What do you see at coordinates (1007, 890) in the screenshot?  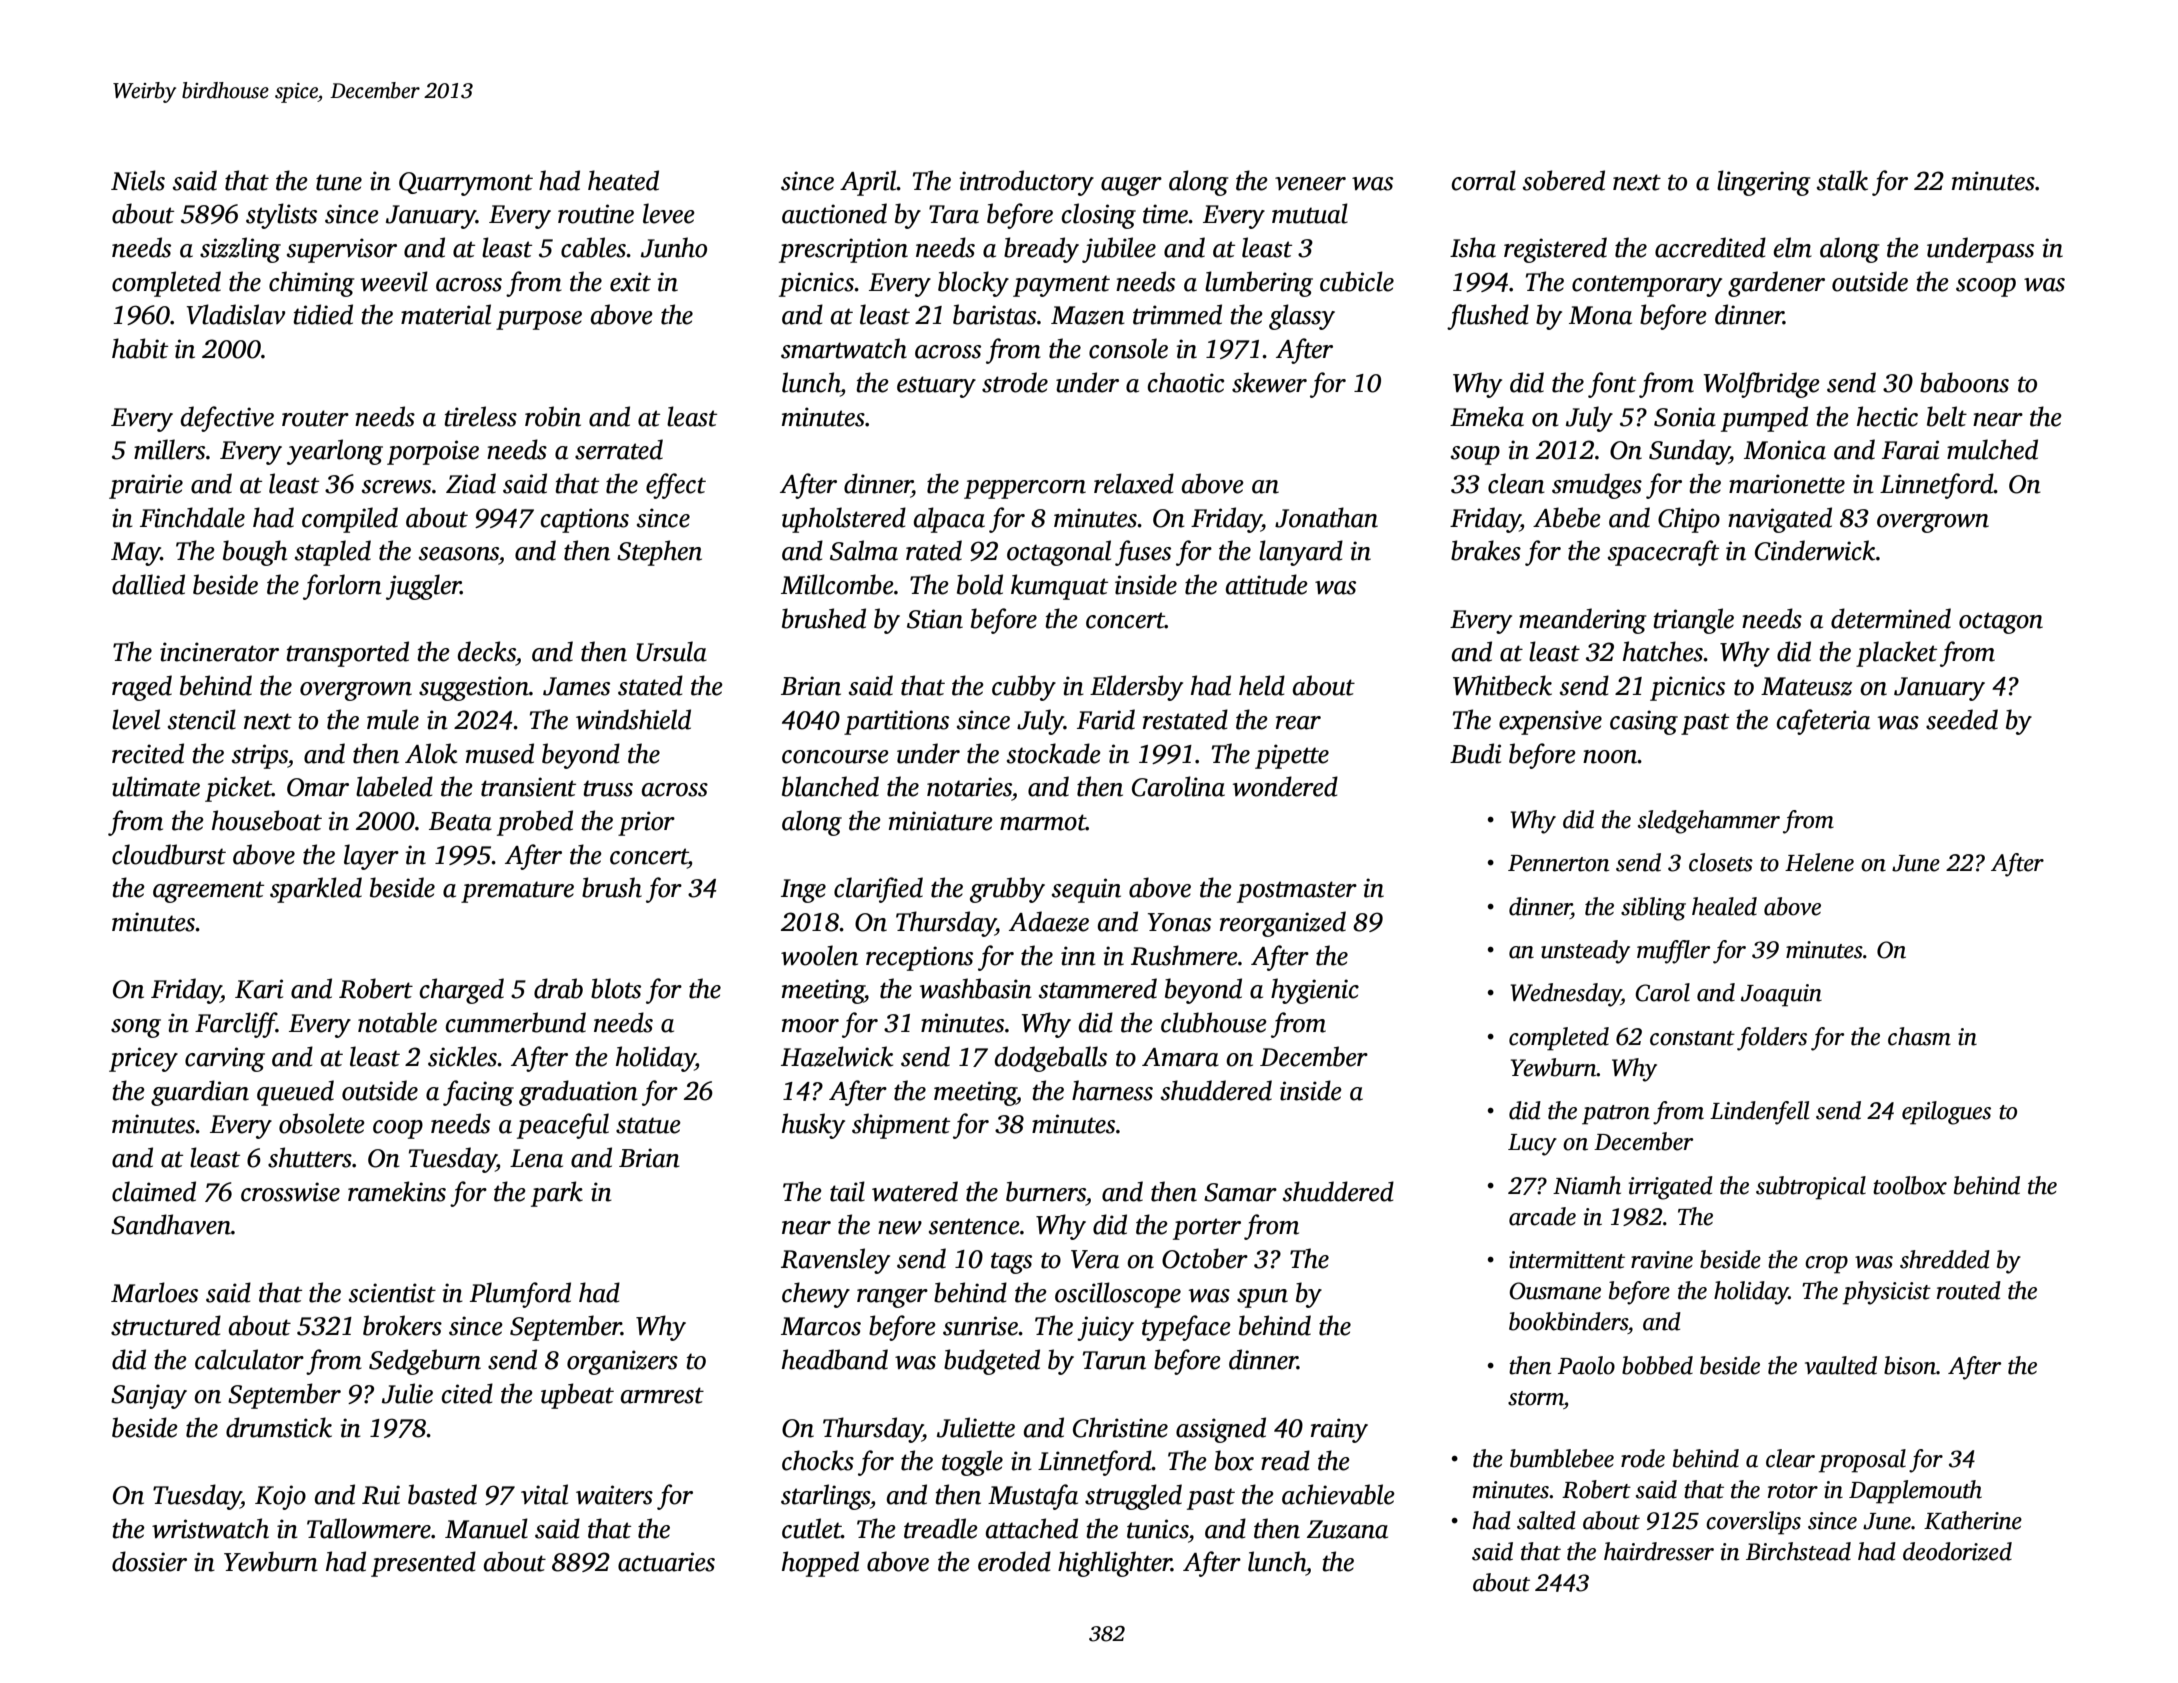 I see `grubby` at bounding box center [1007, 890].
